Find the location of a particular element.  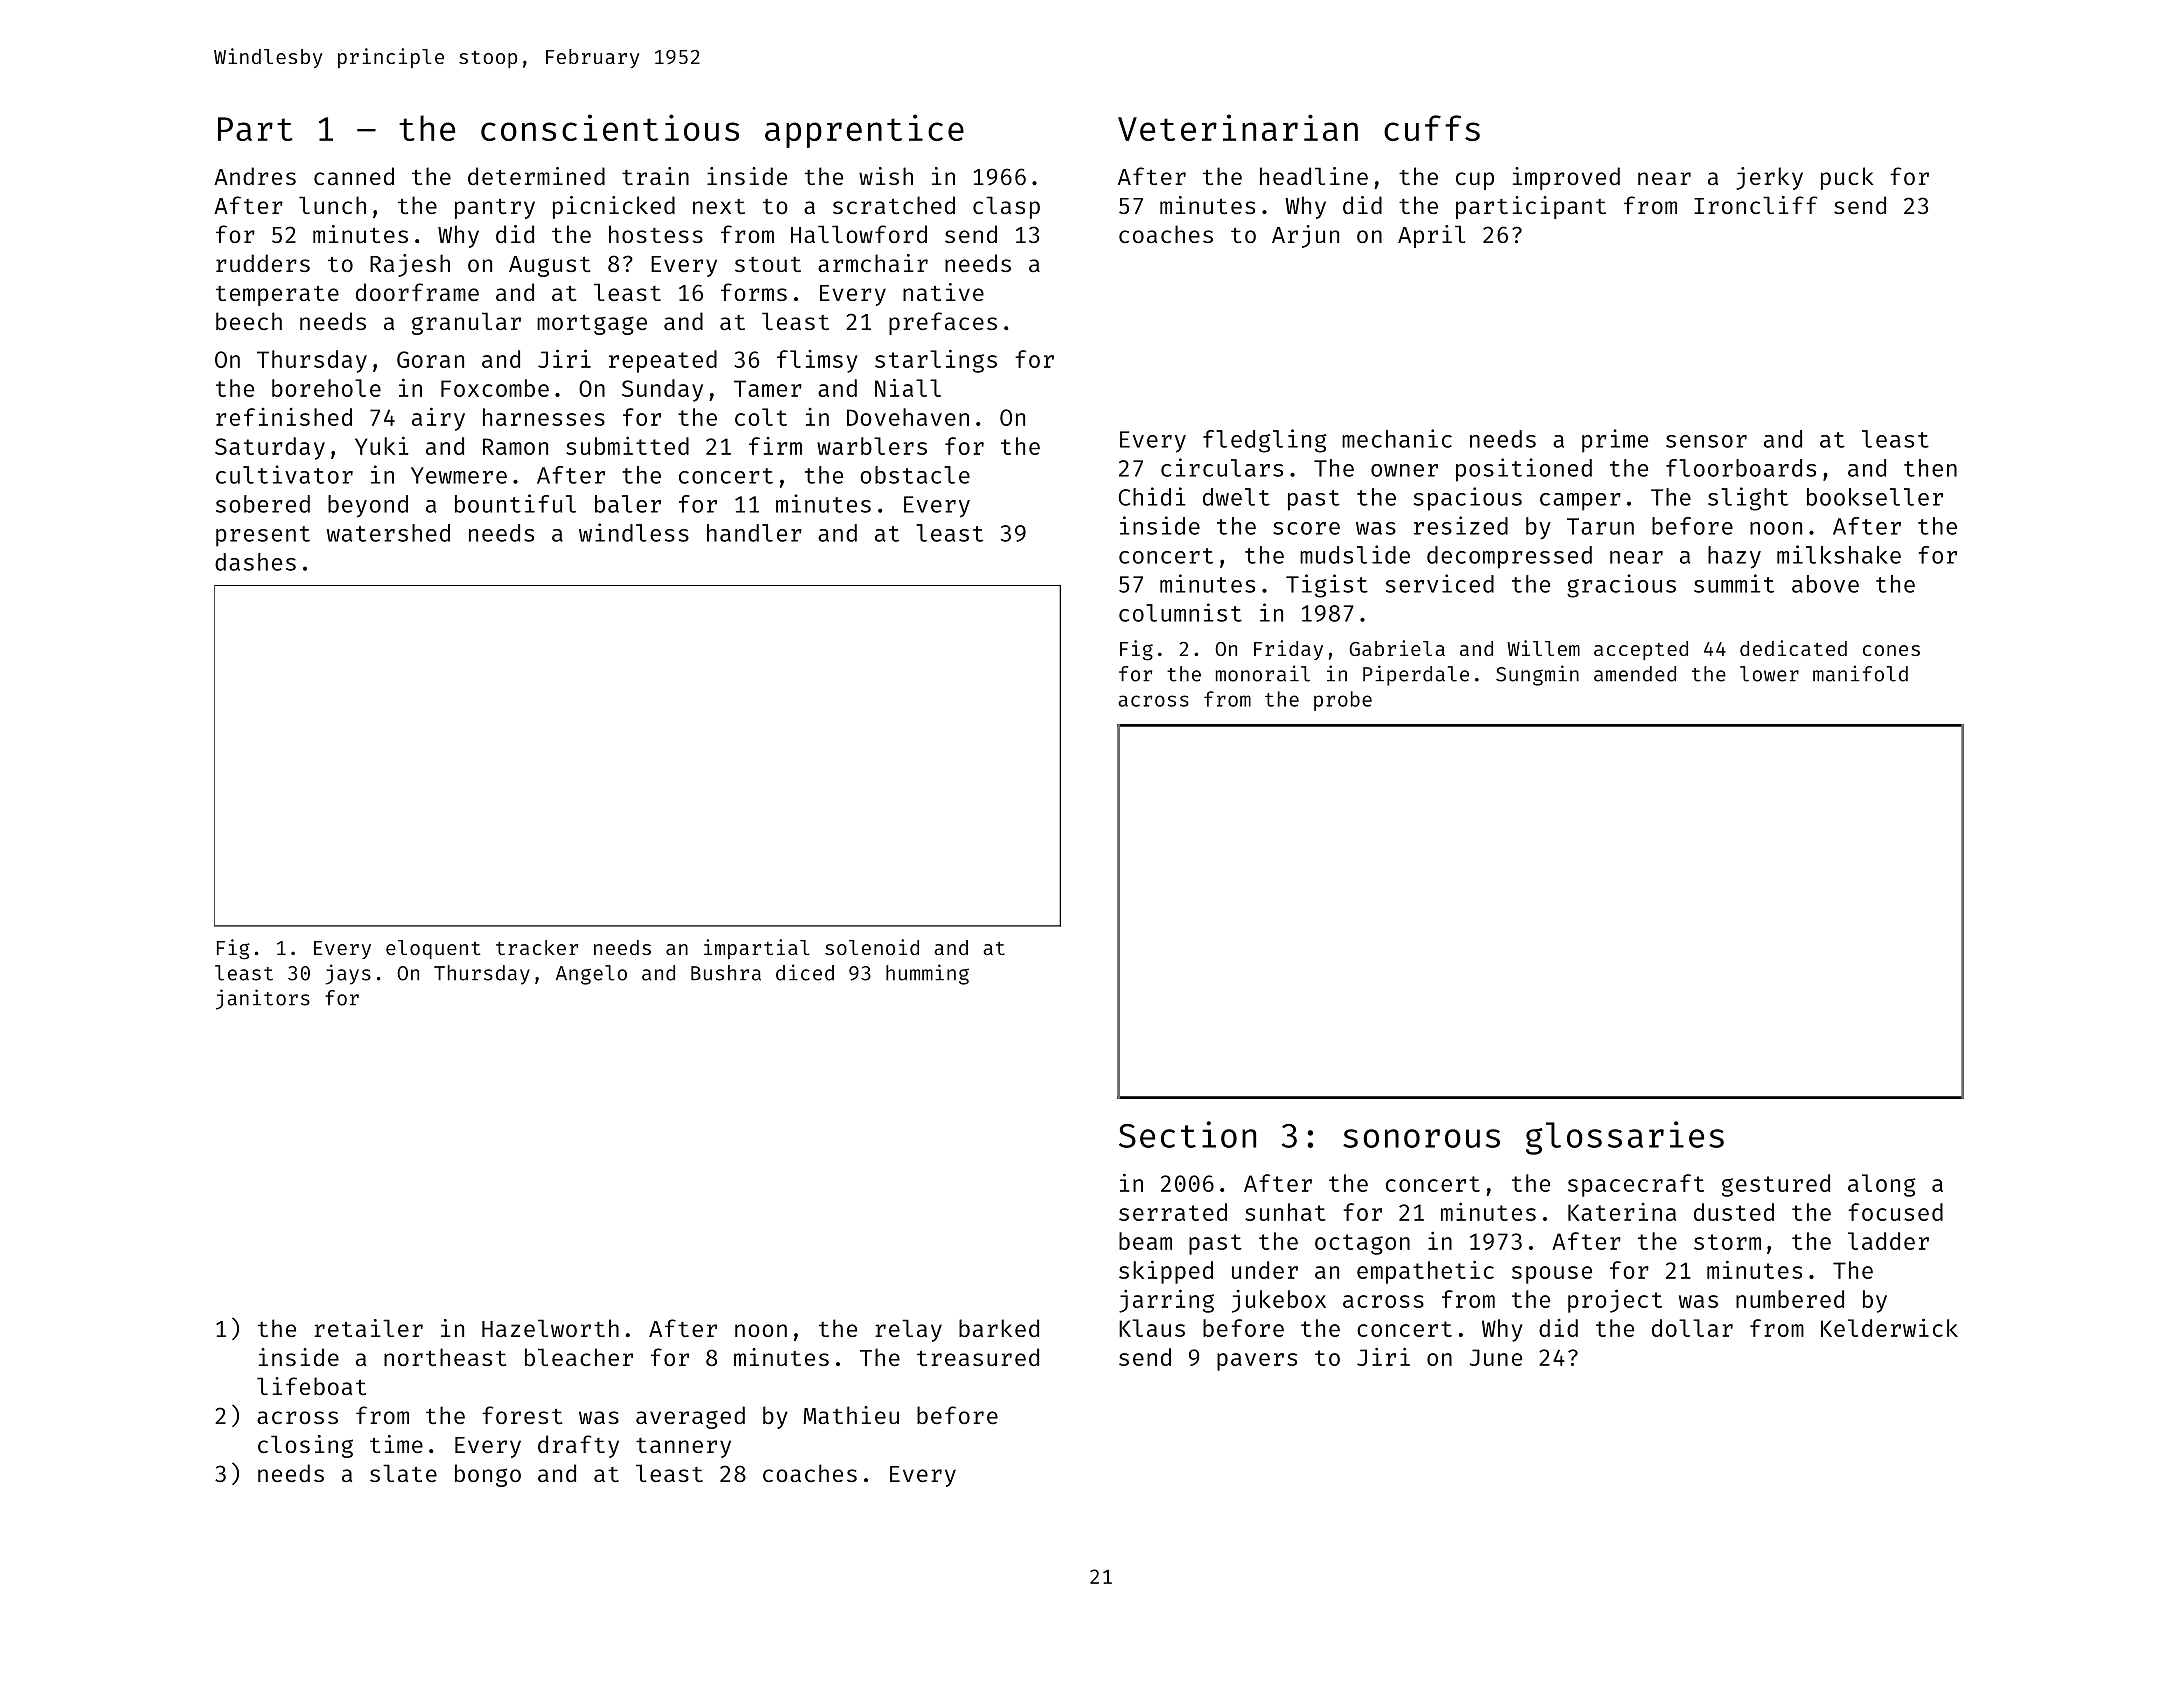

lower is located at coordinates (1769, 674).
